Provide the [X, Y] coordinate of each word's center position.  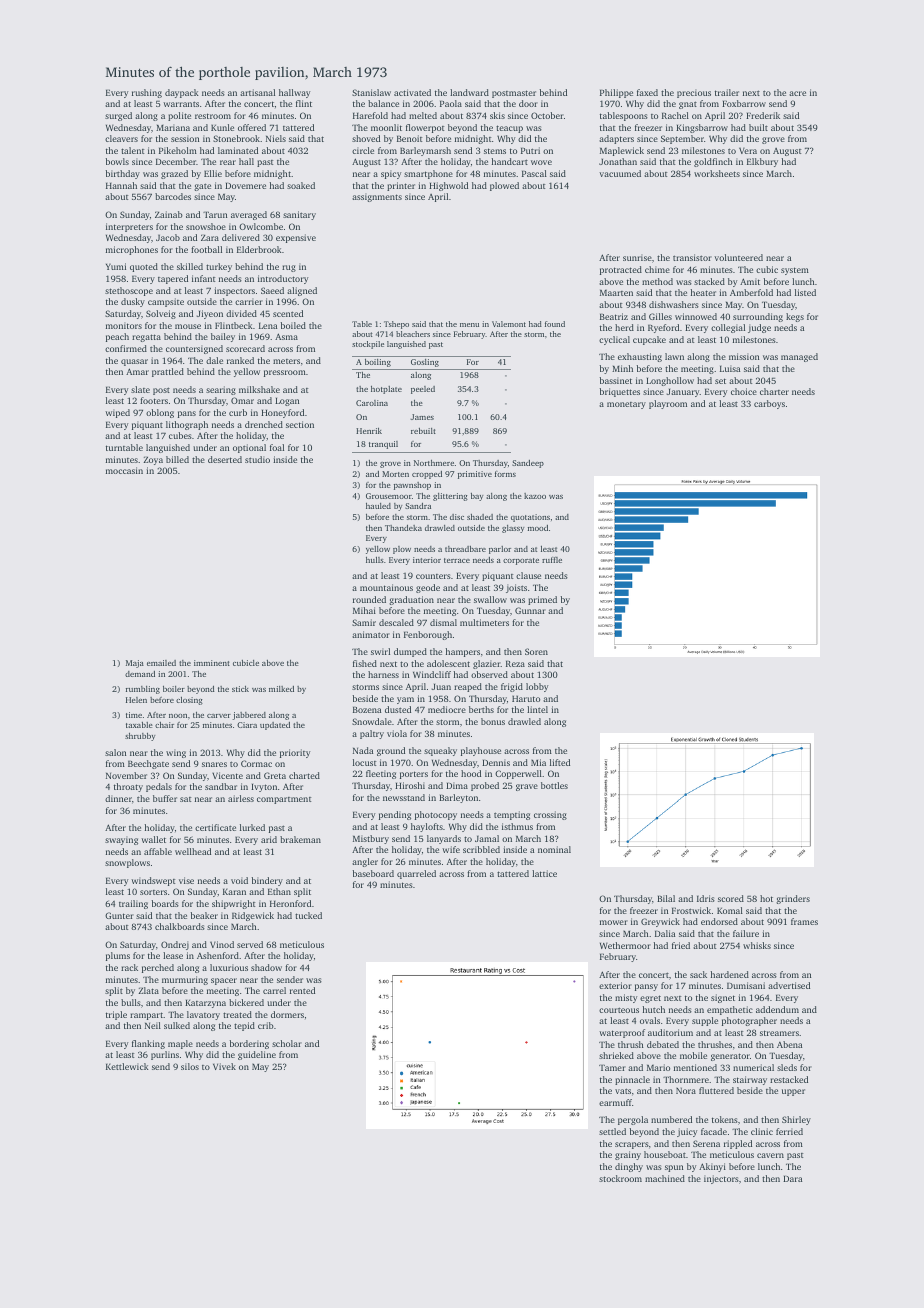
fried [681, 945]
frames [804, 921]
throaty [128, 787]
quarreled [416, 874]
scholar [287, 1043]
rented [302, 990]
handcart [510, 161]
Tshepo [396, 325]
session [185, 138]
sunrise [637, 257]
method [657, 281]
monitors [124, 325]
